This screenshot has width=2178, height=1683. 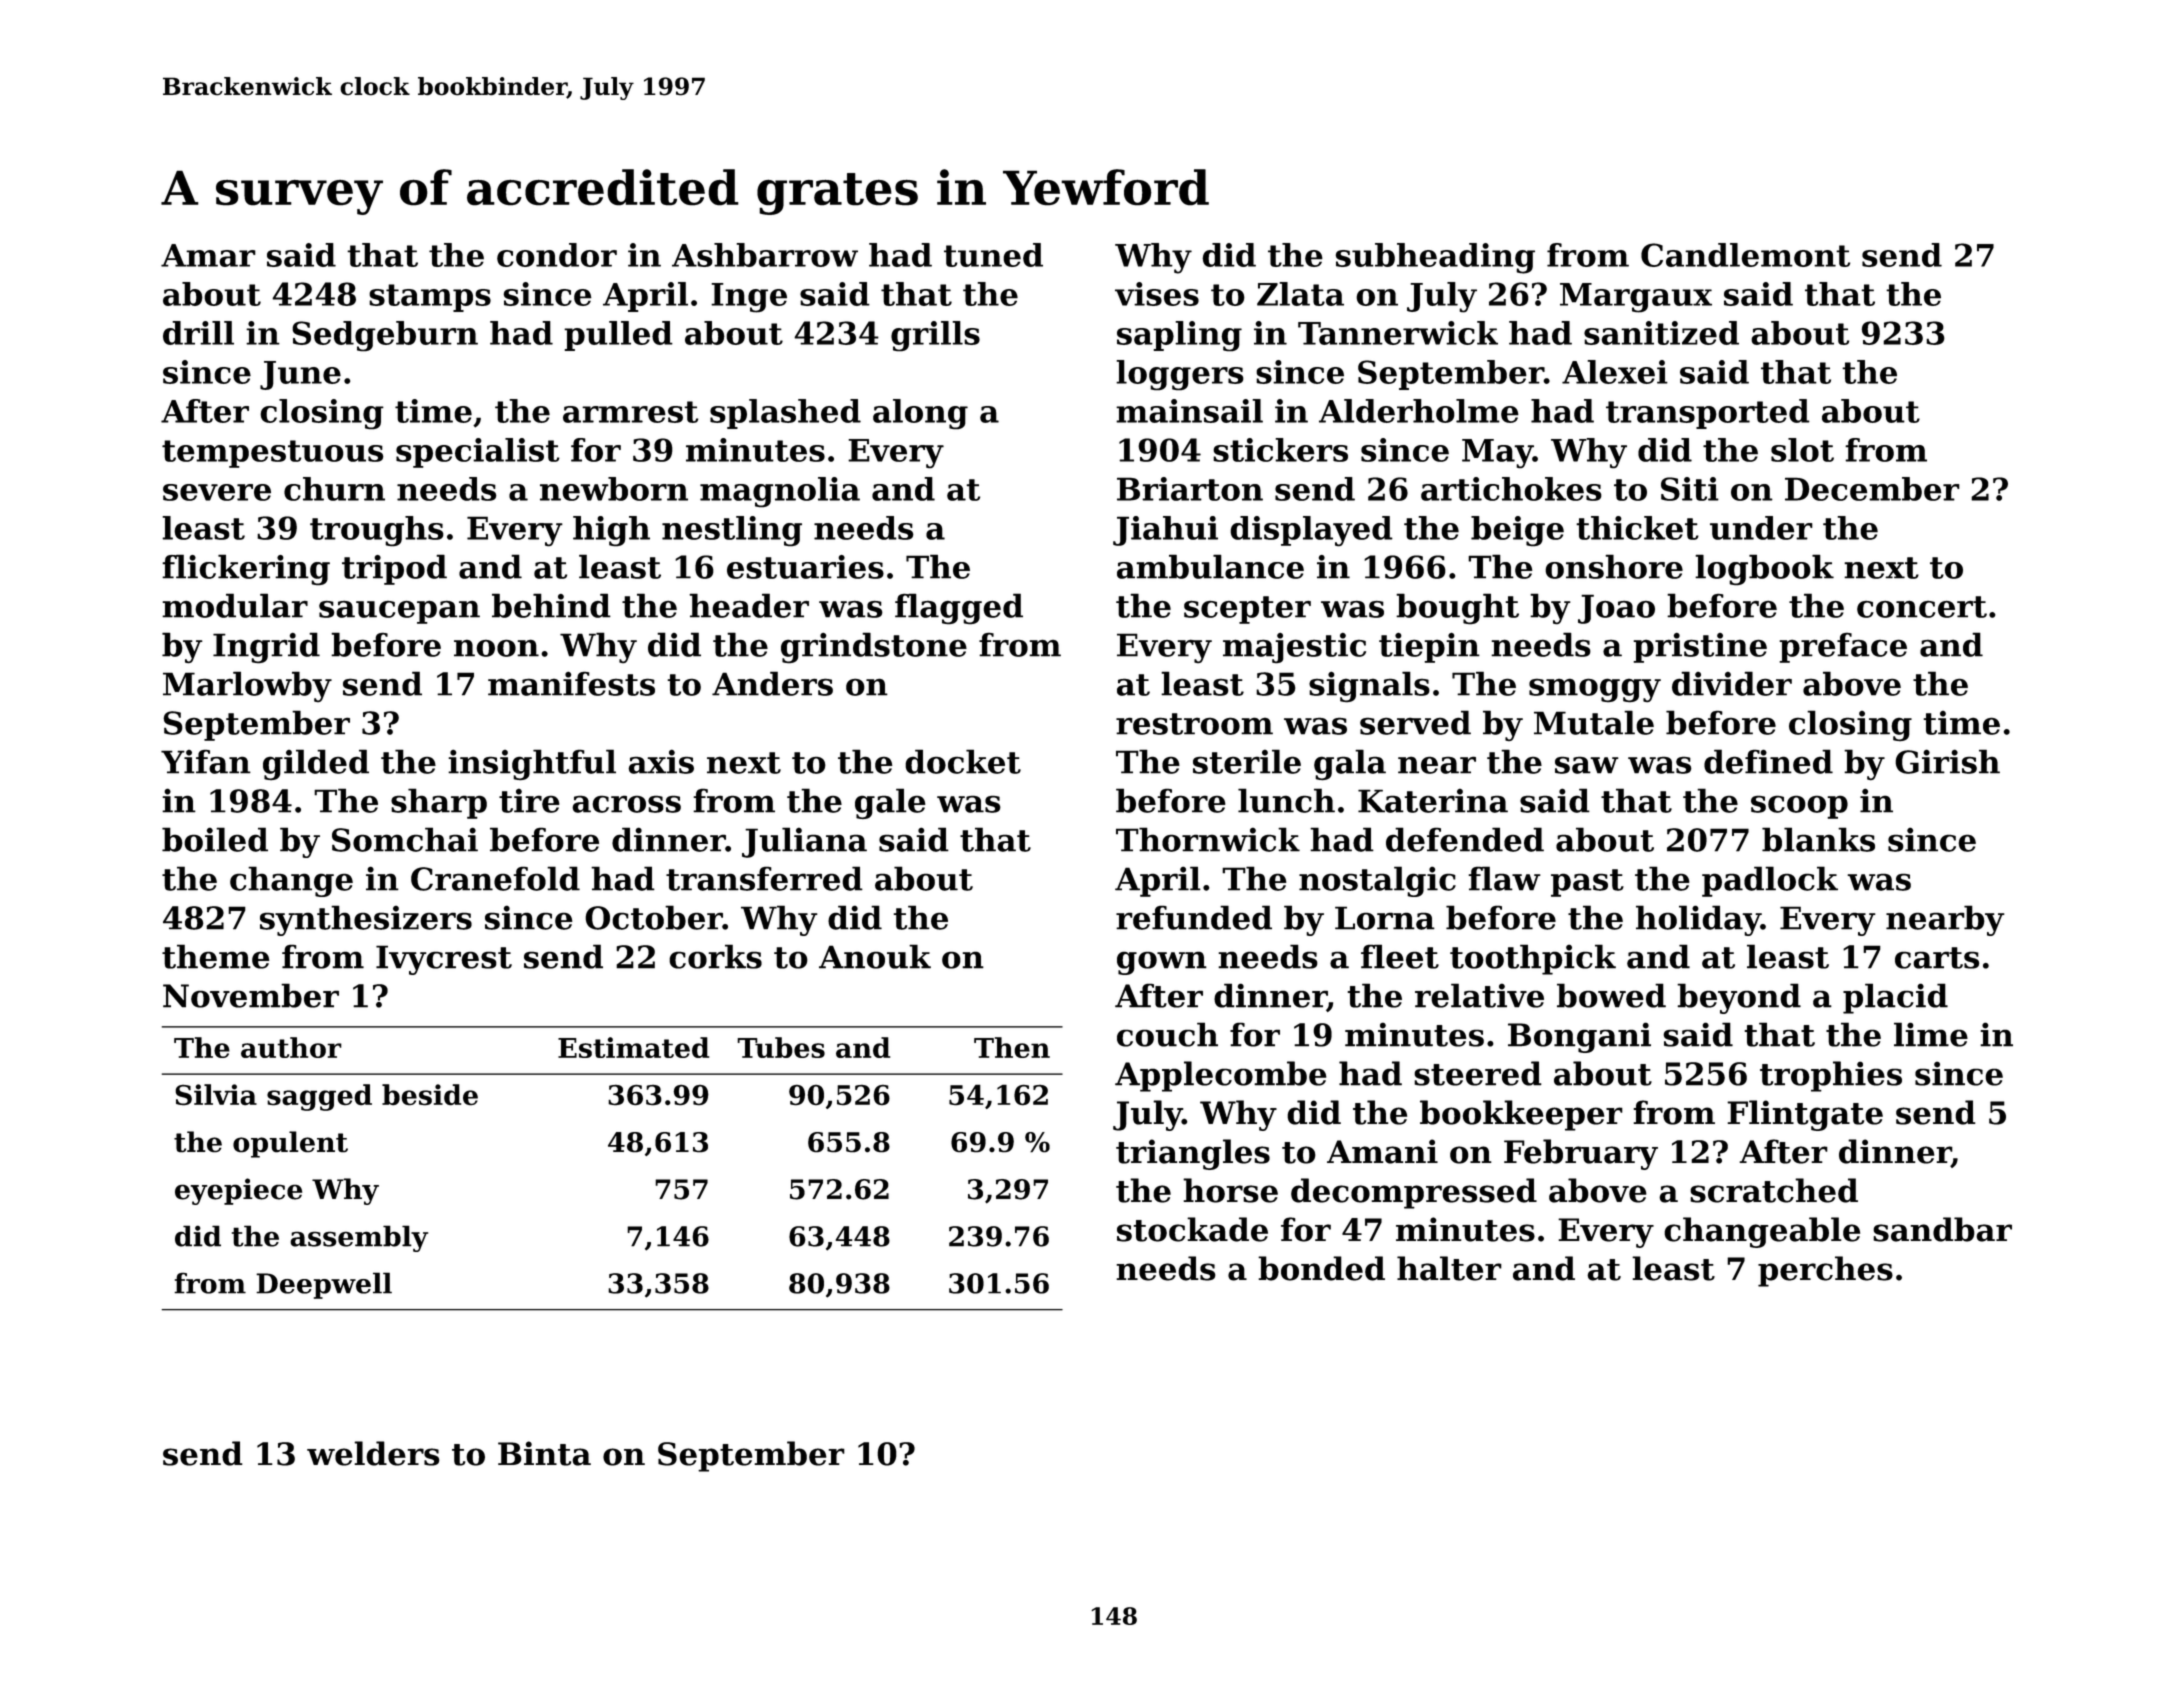 What do you see at coordinates (993, 255) in the screenshot?
I see `tuned` at bounding box center [993, 255].
